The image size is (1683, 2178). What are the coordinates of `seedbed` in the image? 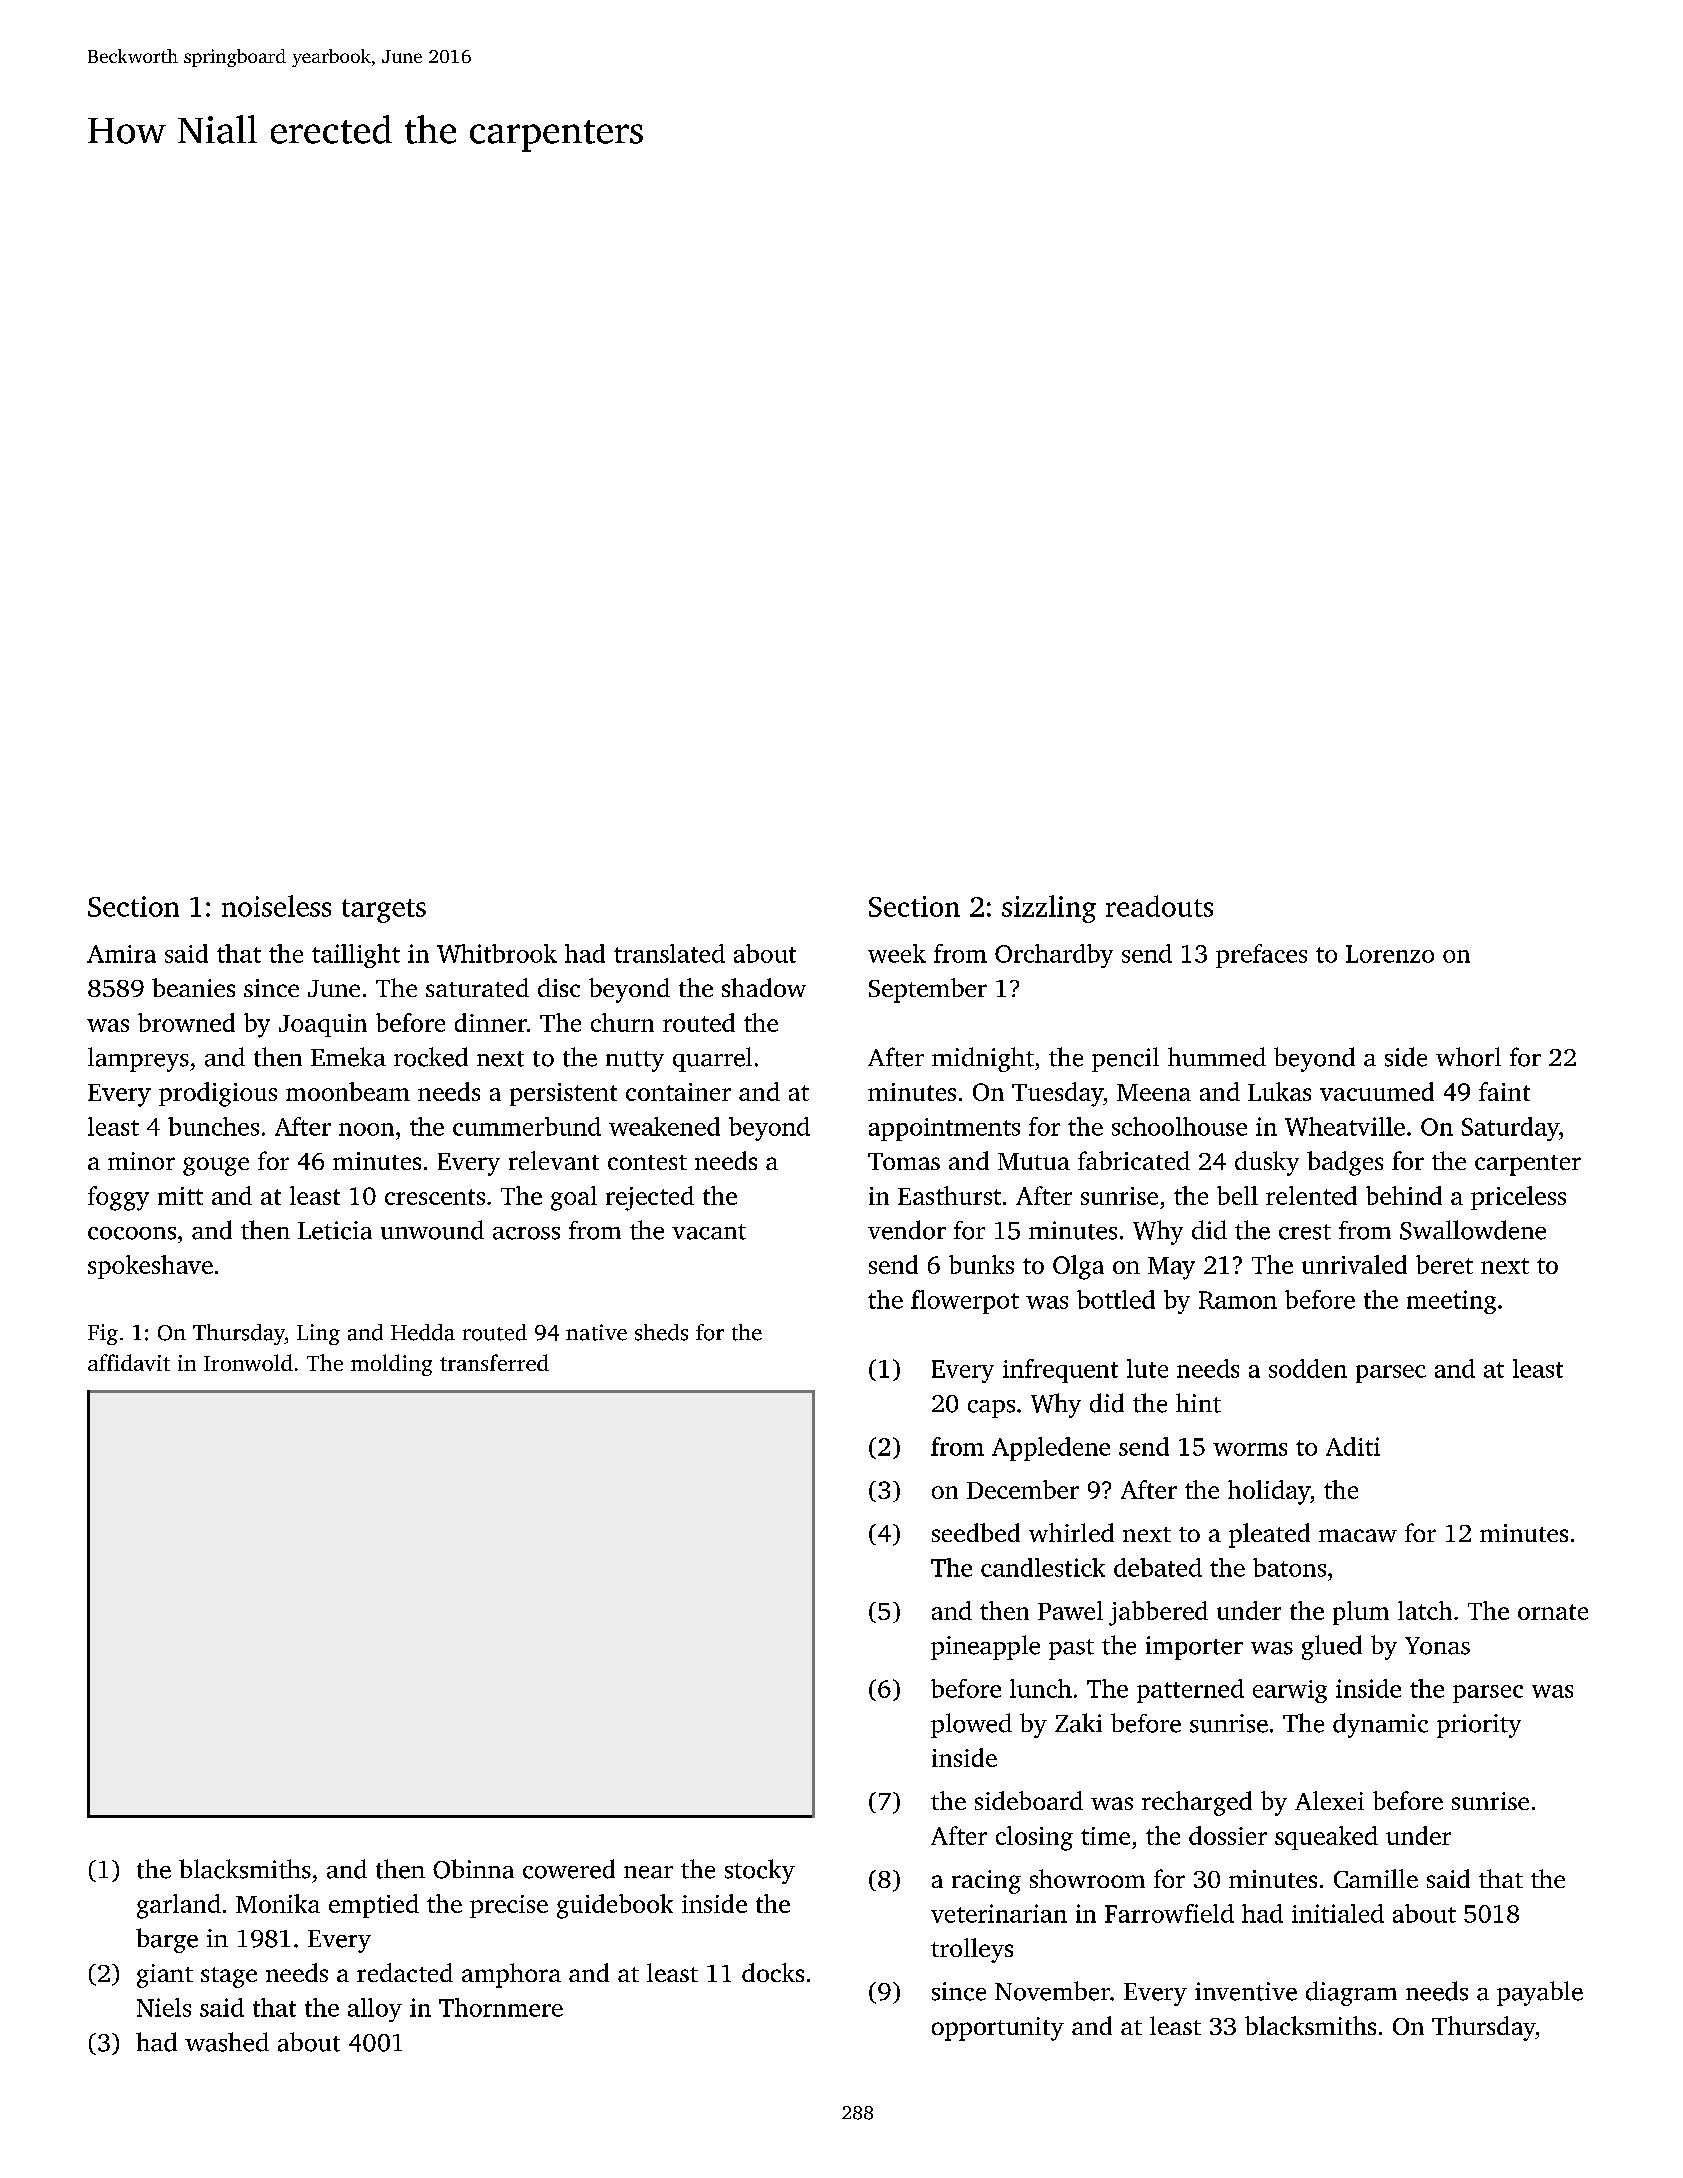 It's located at (976, 1532).
